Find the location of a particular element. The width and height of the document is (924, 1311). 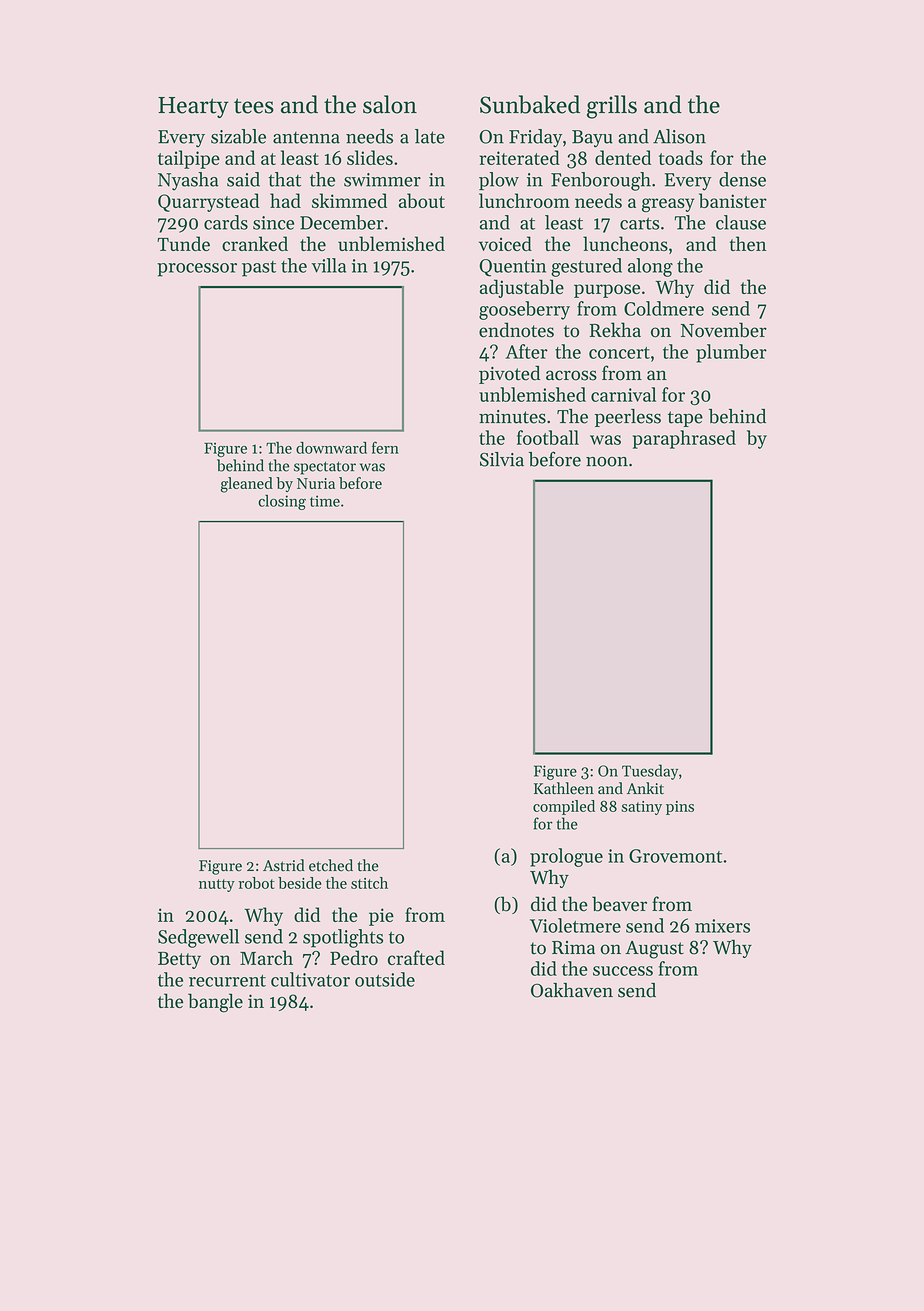

late is located at coordinates (430, 136).
